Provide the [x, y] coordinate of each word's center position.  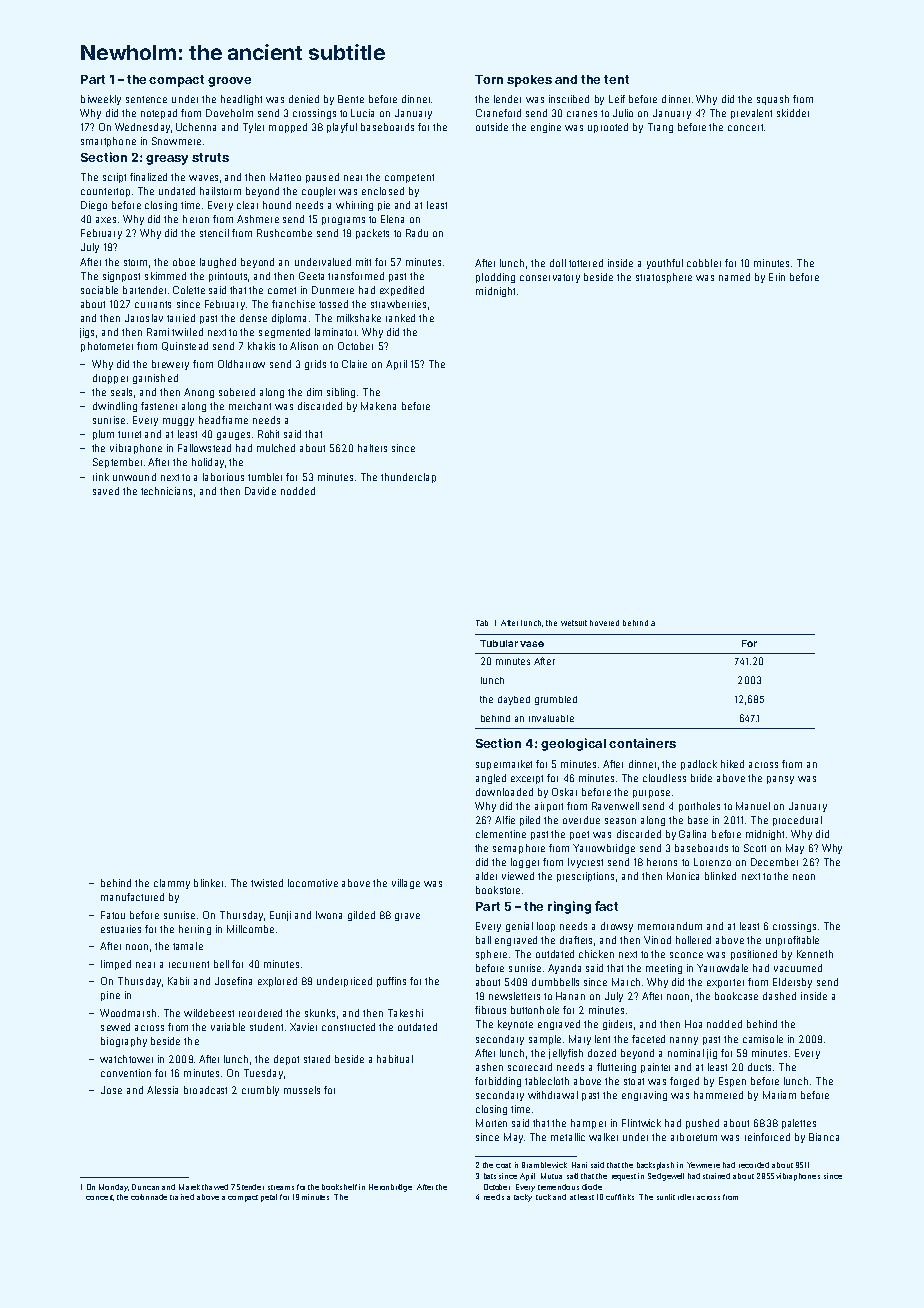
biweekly [101, 100]
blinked [720, 876]
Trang [660, 128]
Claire [354, 364]
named [734, 277]
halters [372, 448]
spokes [529, 81]
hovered [604, 623]
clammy [172, 884]
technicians [166, 491]
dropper [110, 379]
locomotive [313, 883]
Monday [113, 1188]
